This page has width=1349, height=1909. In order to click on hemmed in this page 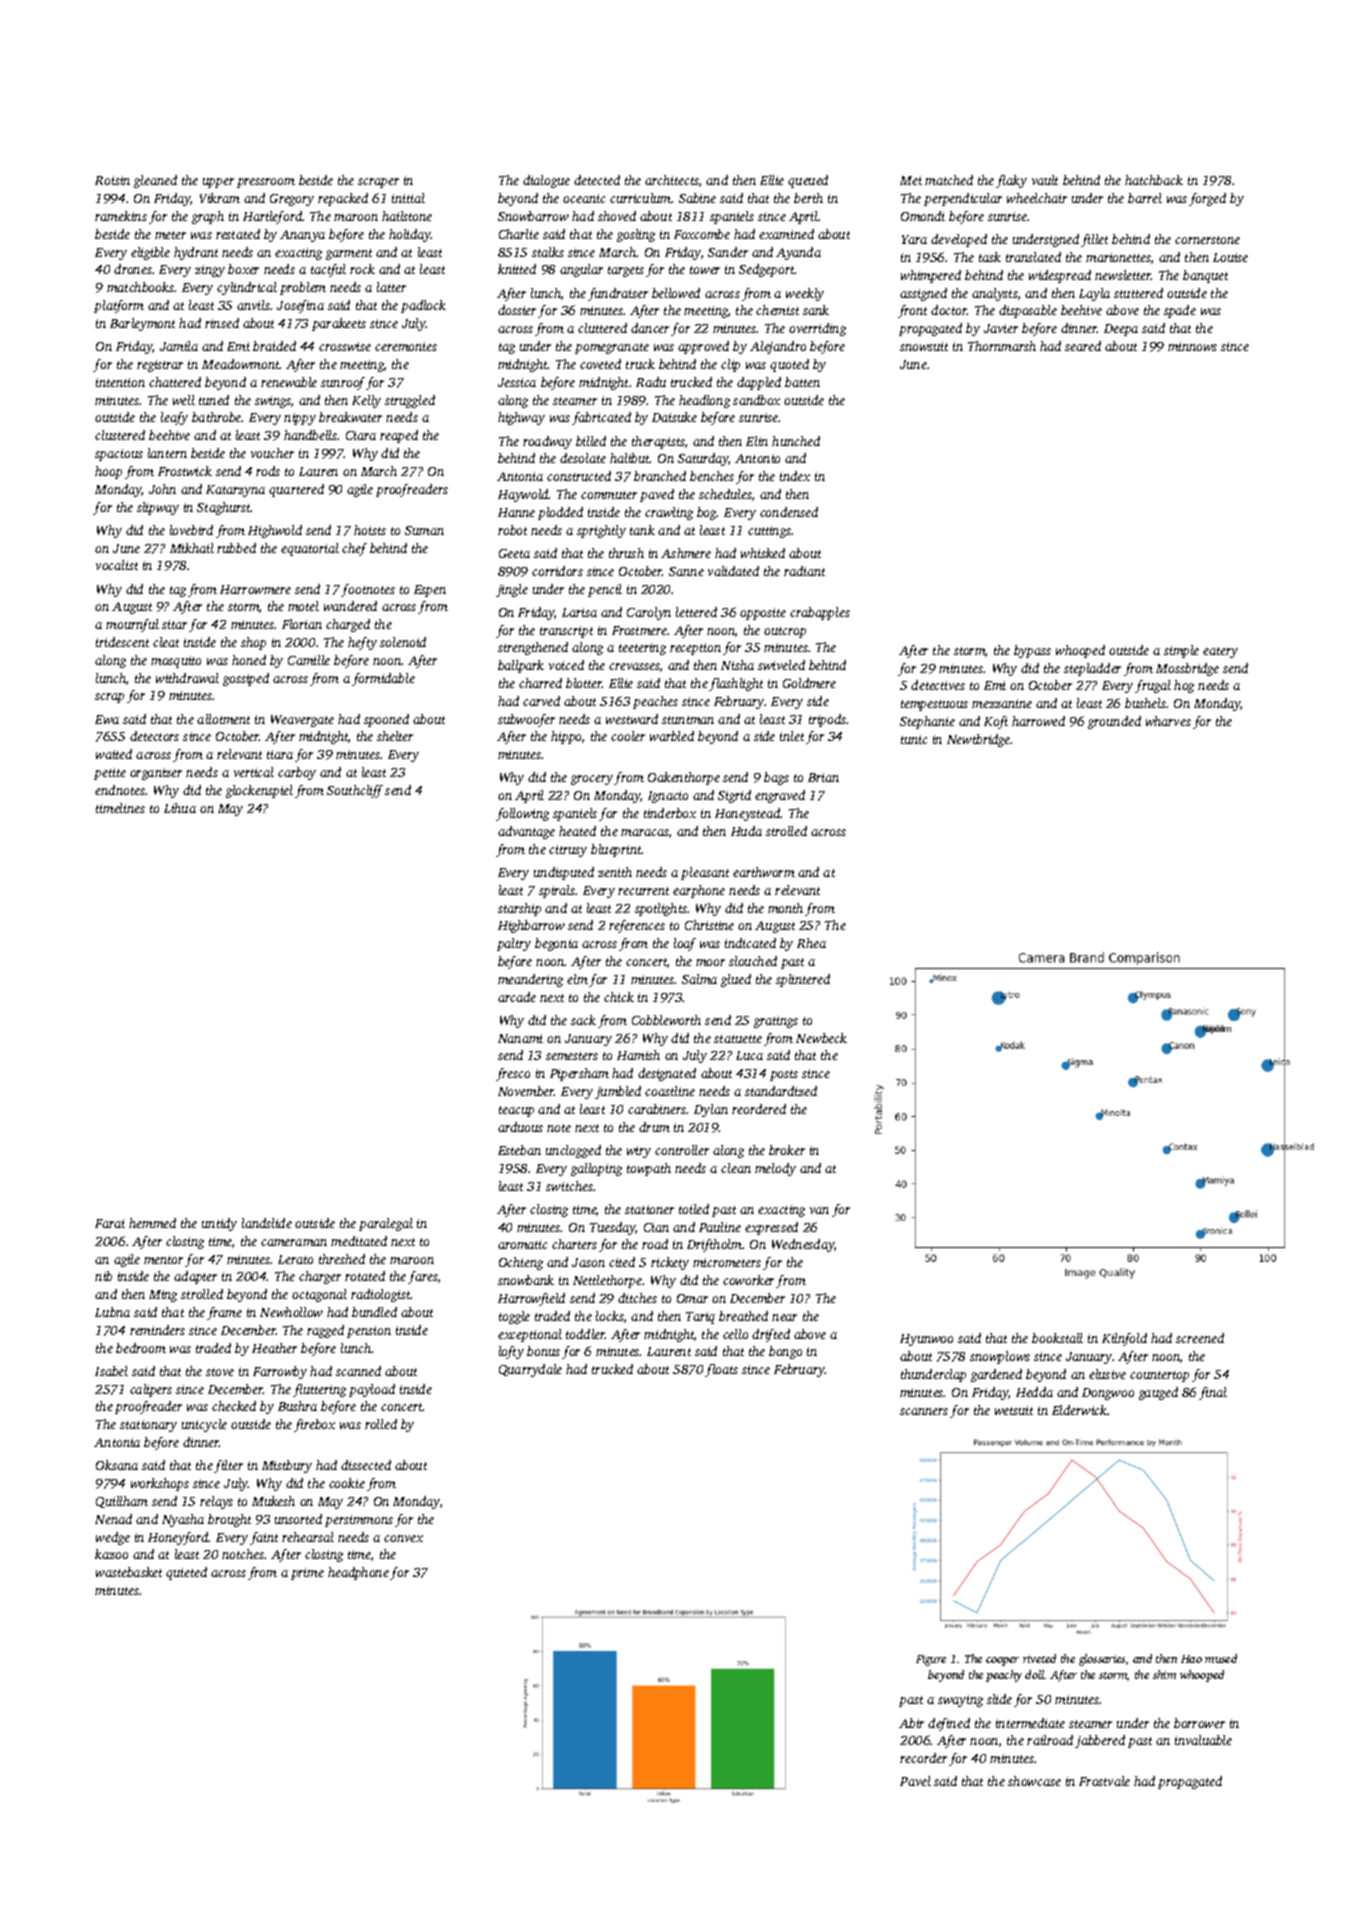, I will do `click(152, 1223)`.
